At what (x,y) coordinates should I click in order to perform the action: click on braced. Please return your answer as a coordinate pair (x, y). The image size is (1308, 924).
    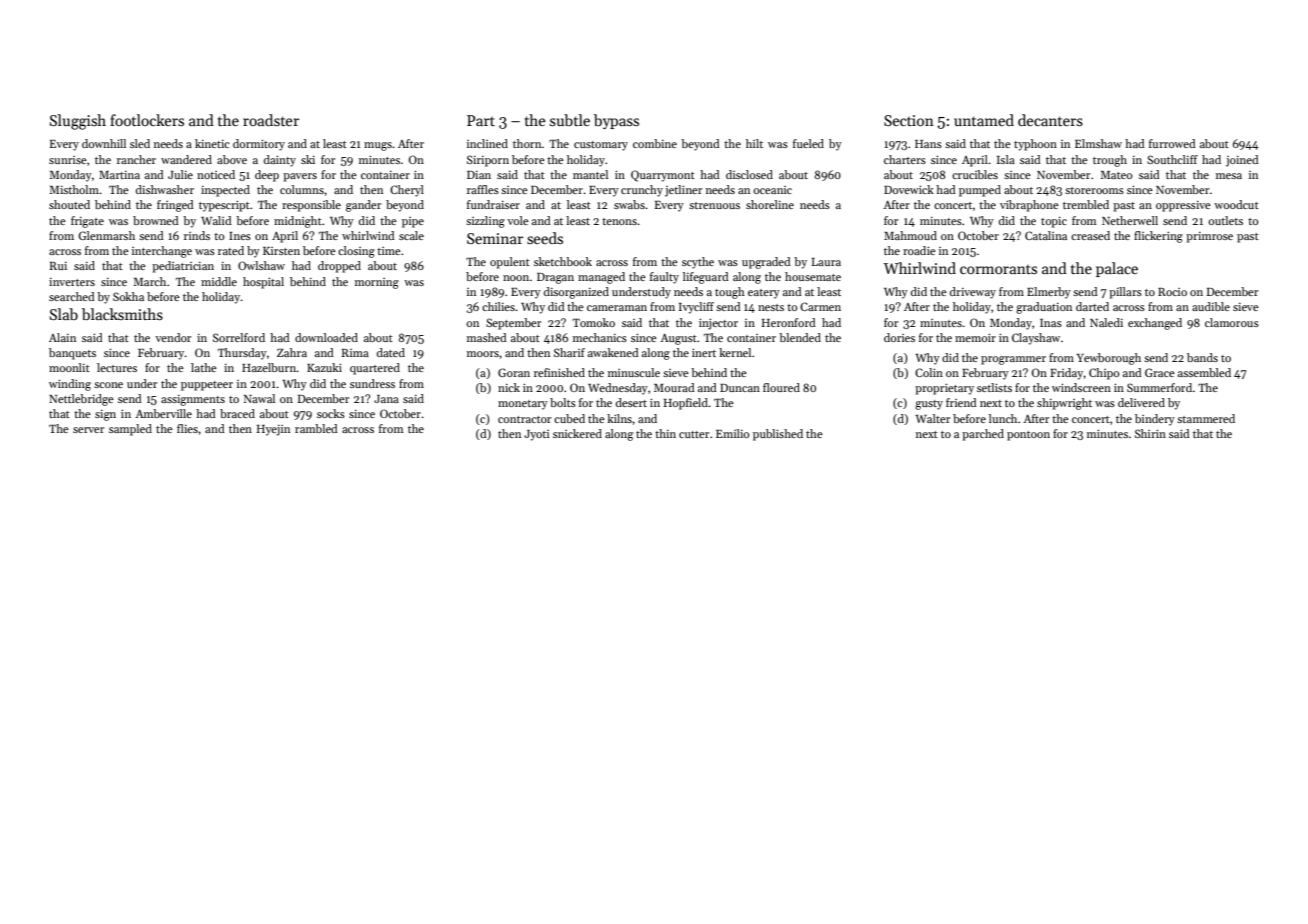
    Looking at the image, I should click on (237, 413).
